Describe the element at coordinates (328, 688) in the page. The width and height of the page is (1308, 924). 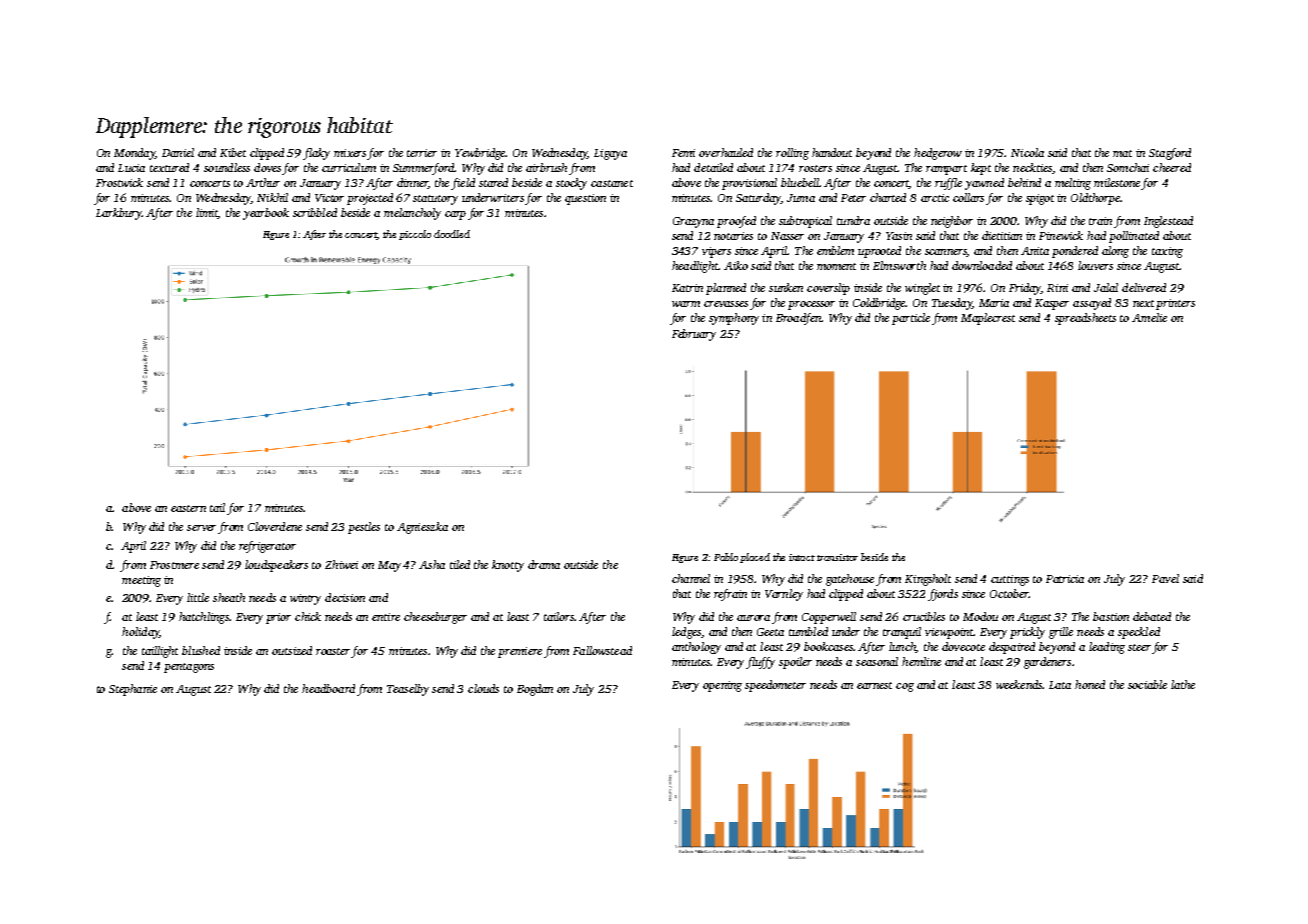
I see `headboard` at that location.
